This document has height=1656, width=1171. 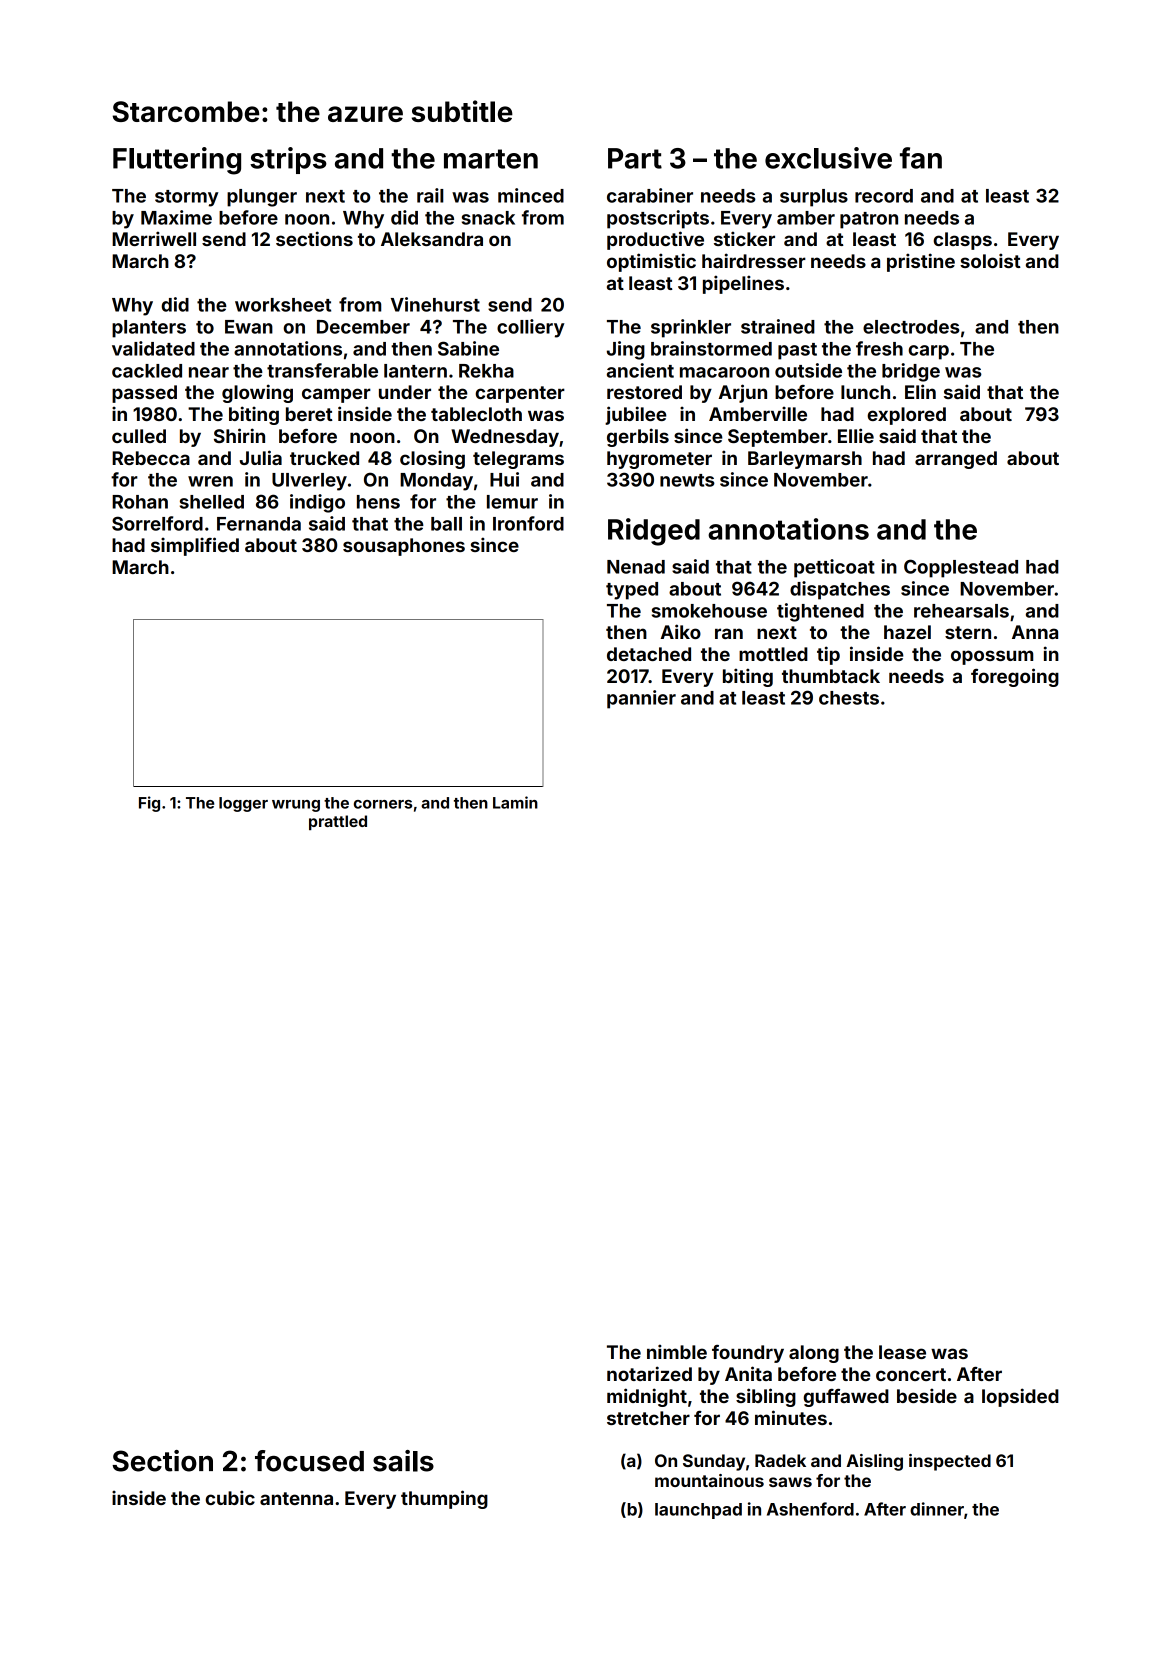 What do you see at coordinates (902, 1352) in the document?
I see `lease` at bounding box center [902, 1352].
